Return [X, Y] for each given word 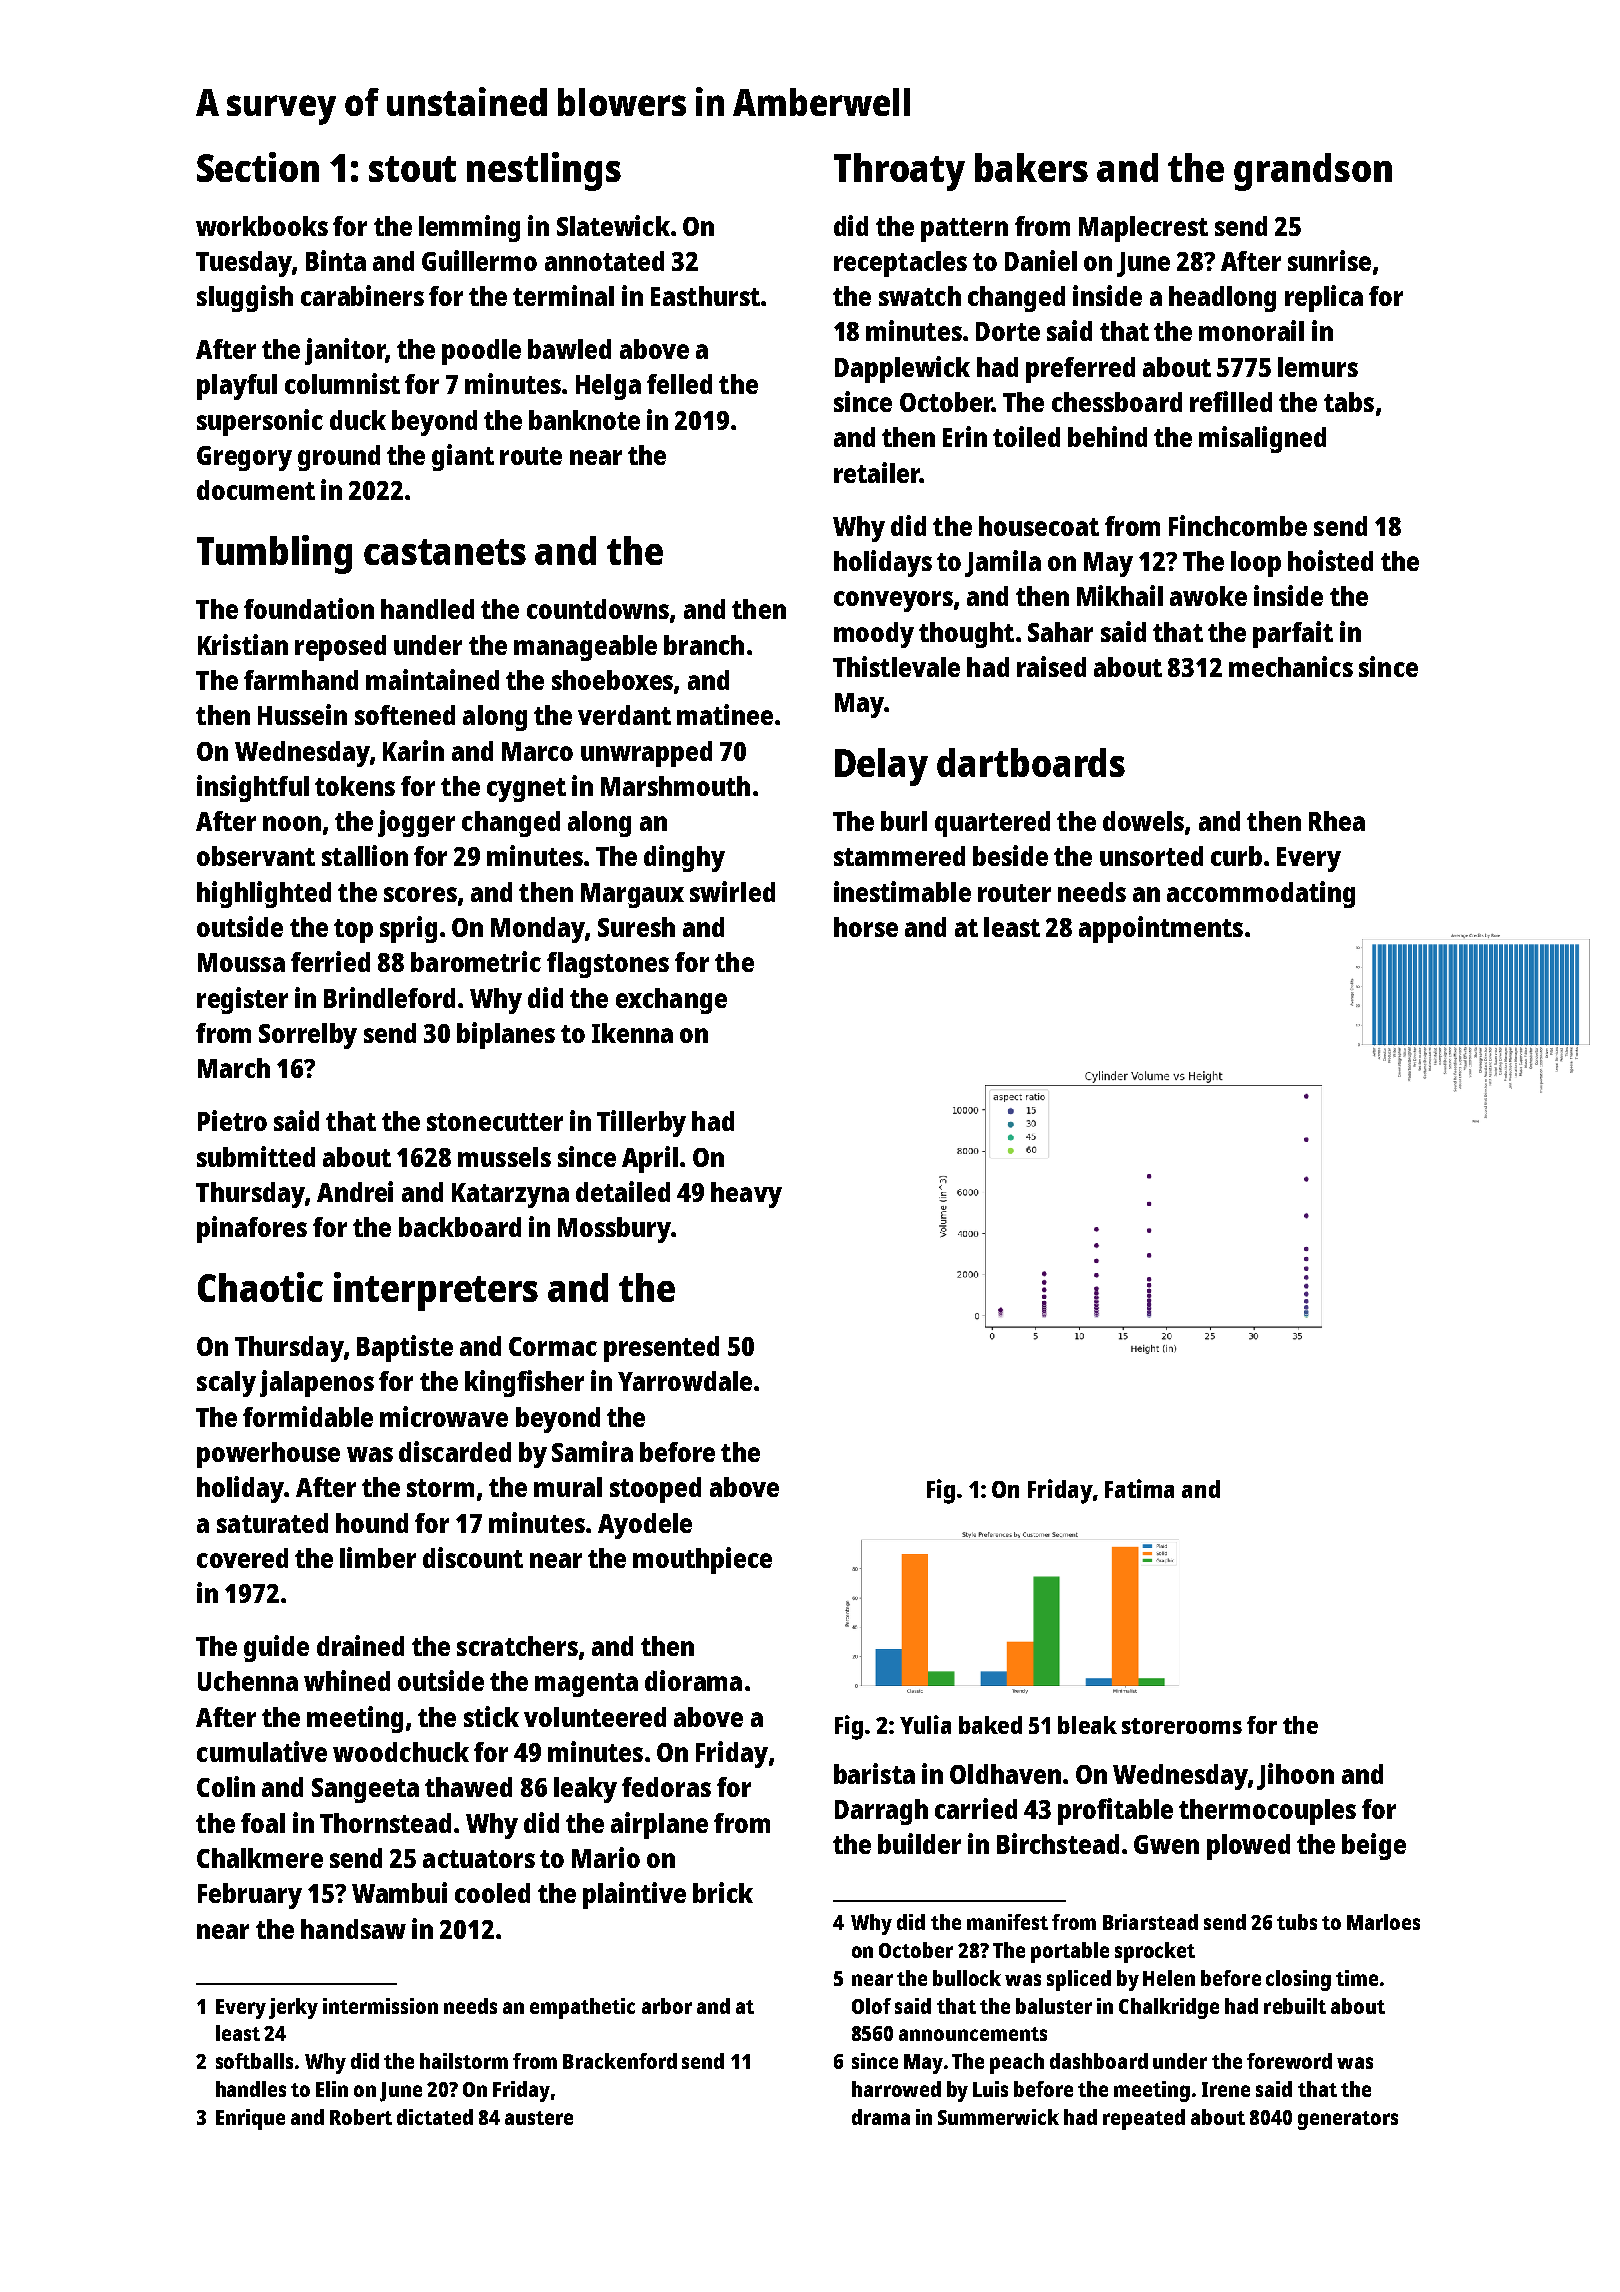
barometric [476, 961]
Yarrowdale [685, 1381]
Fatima [1139, 1488]
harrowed [896, 2089]
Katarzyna [510, 1195]
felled [679, 384]
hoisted [1330, 560]
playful [237, 387]
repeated [1144, 2119]
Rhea [1337, 821]
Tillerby [641, 1123]
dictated [435, 2117]
